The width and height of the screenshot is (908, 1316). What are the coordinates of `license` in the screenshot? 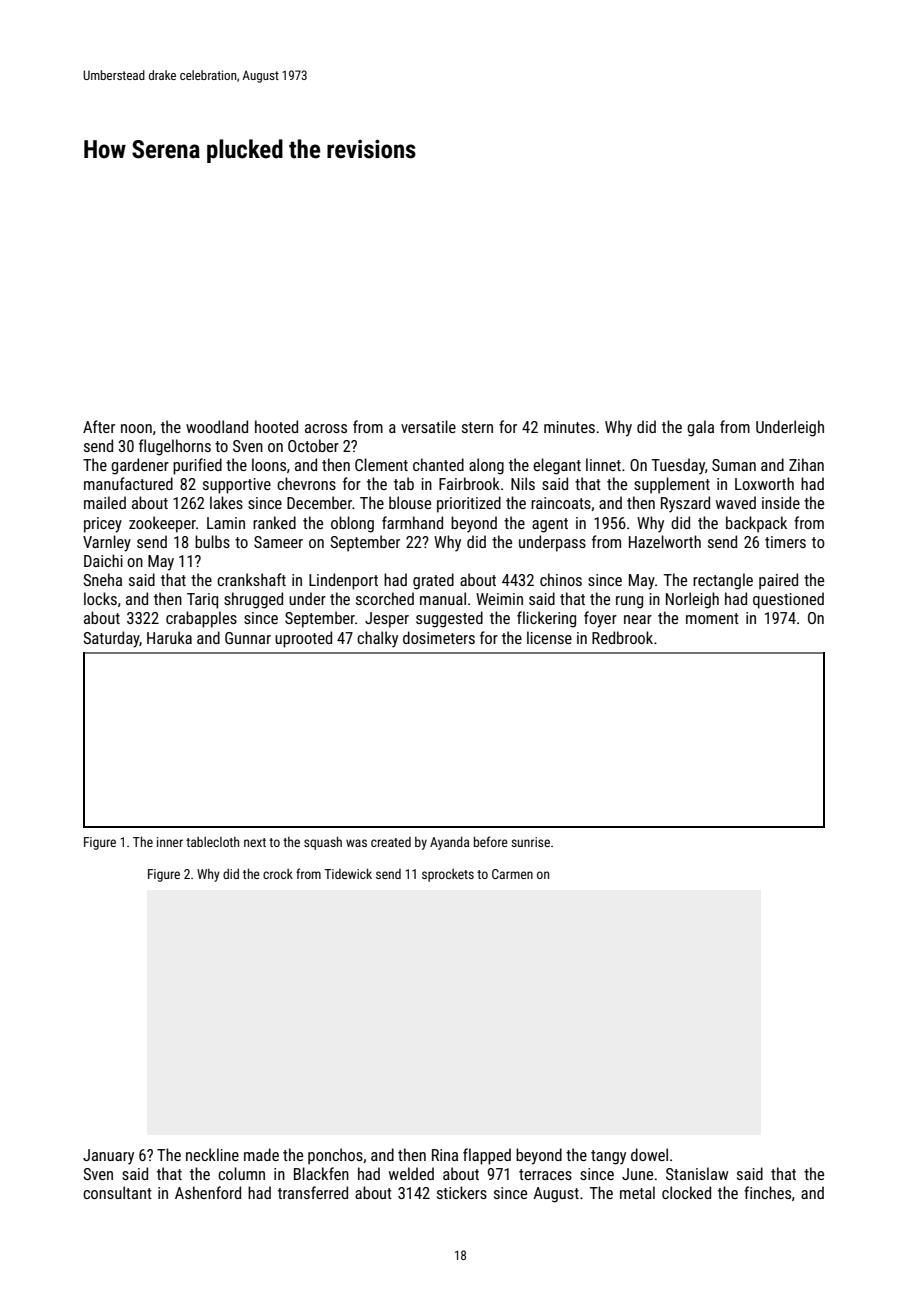 It's located at (549, 637).
